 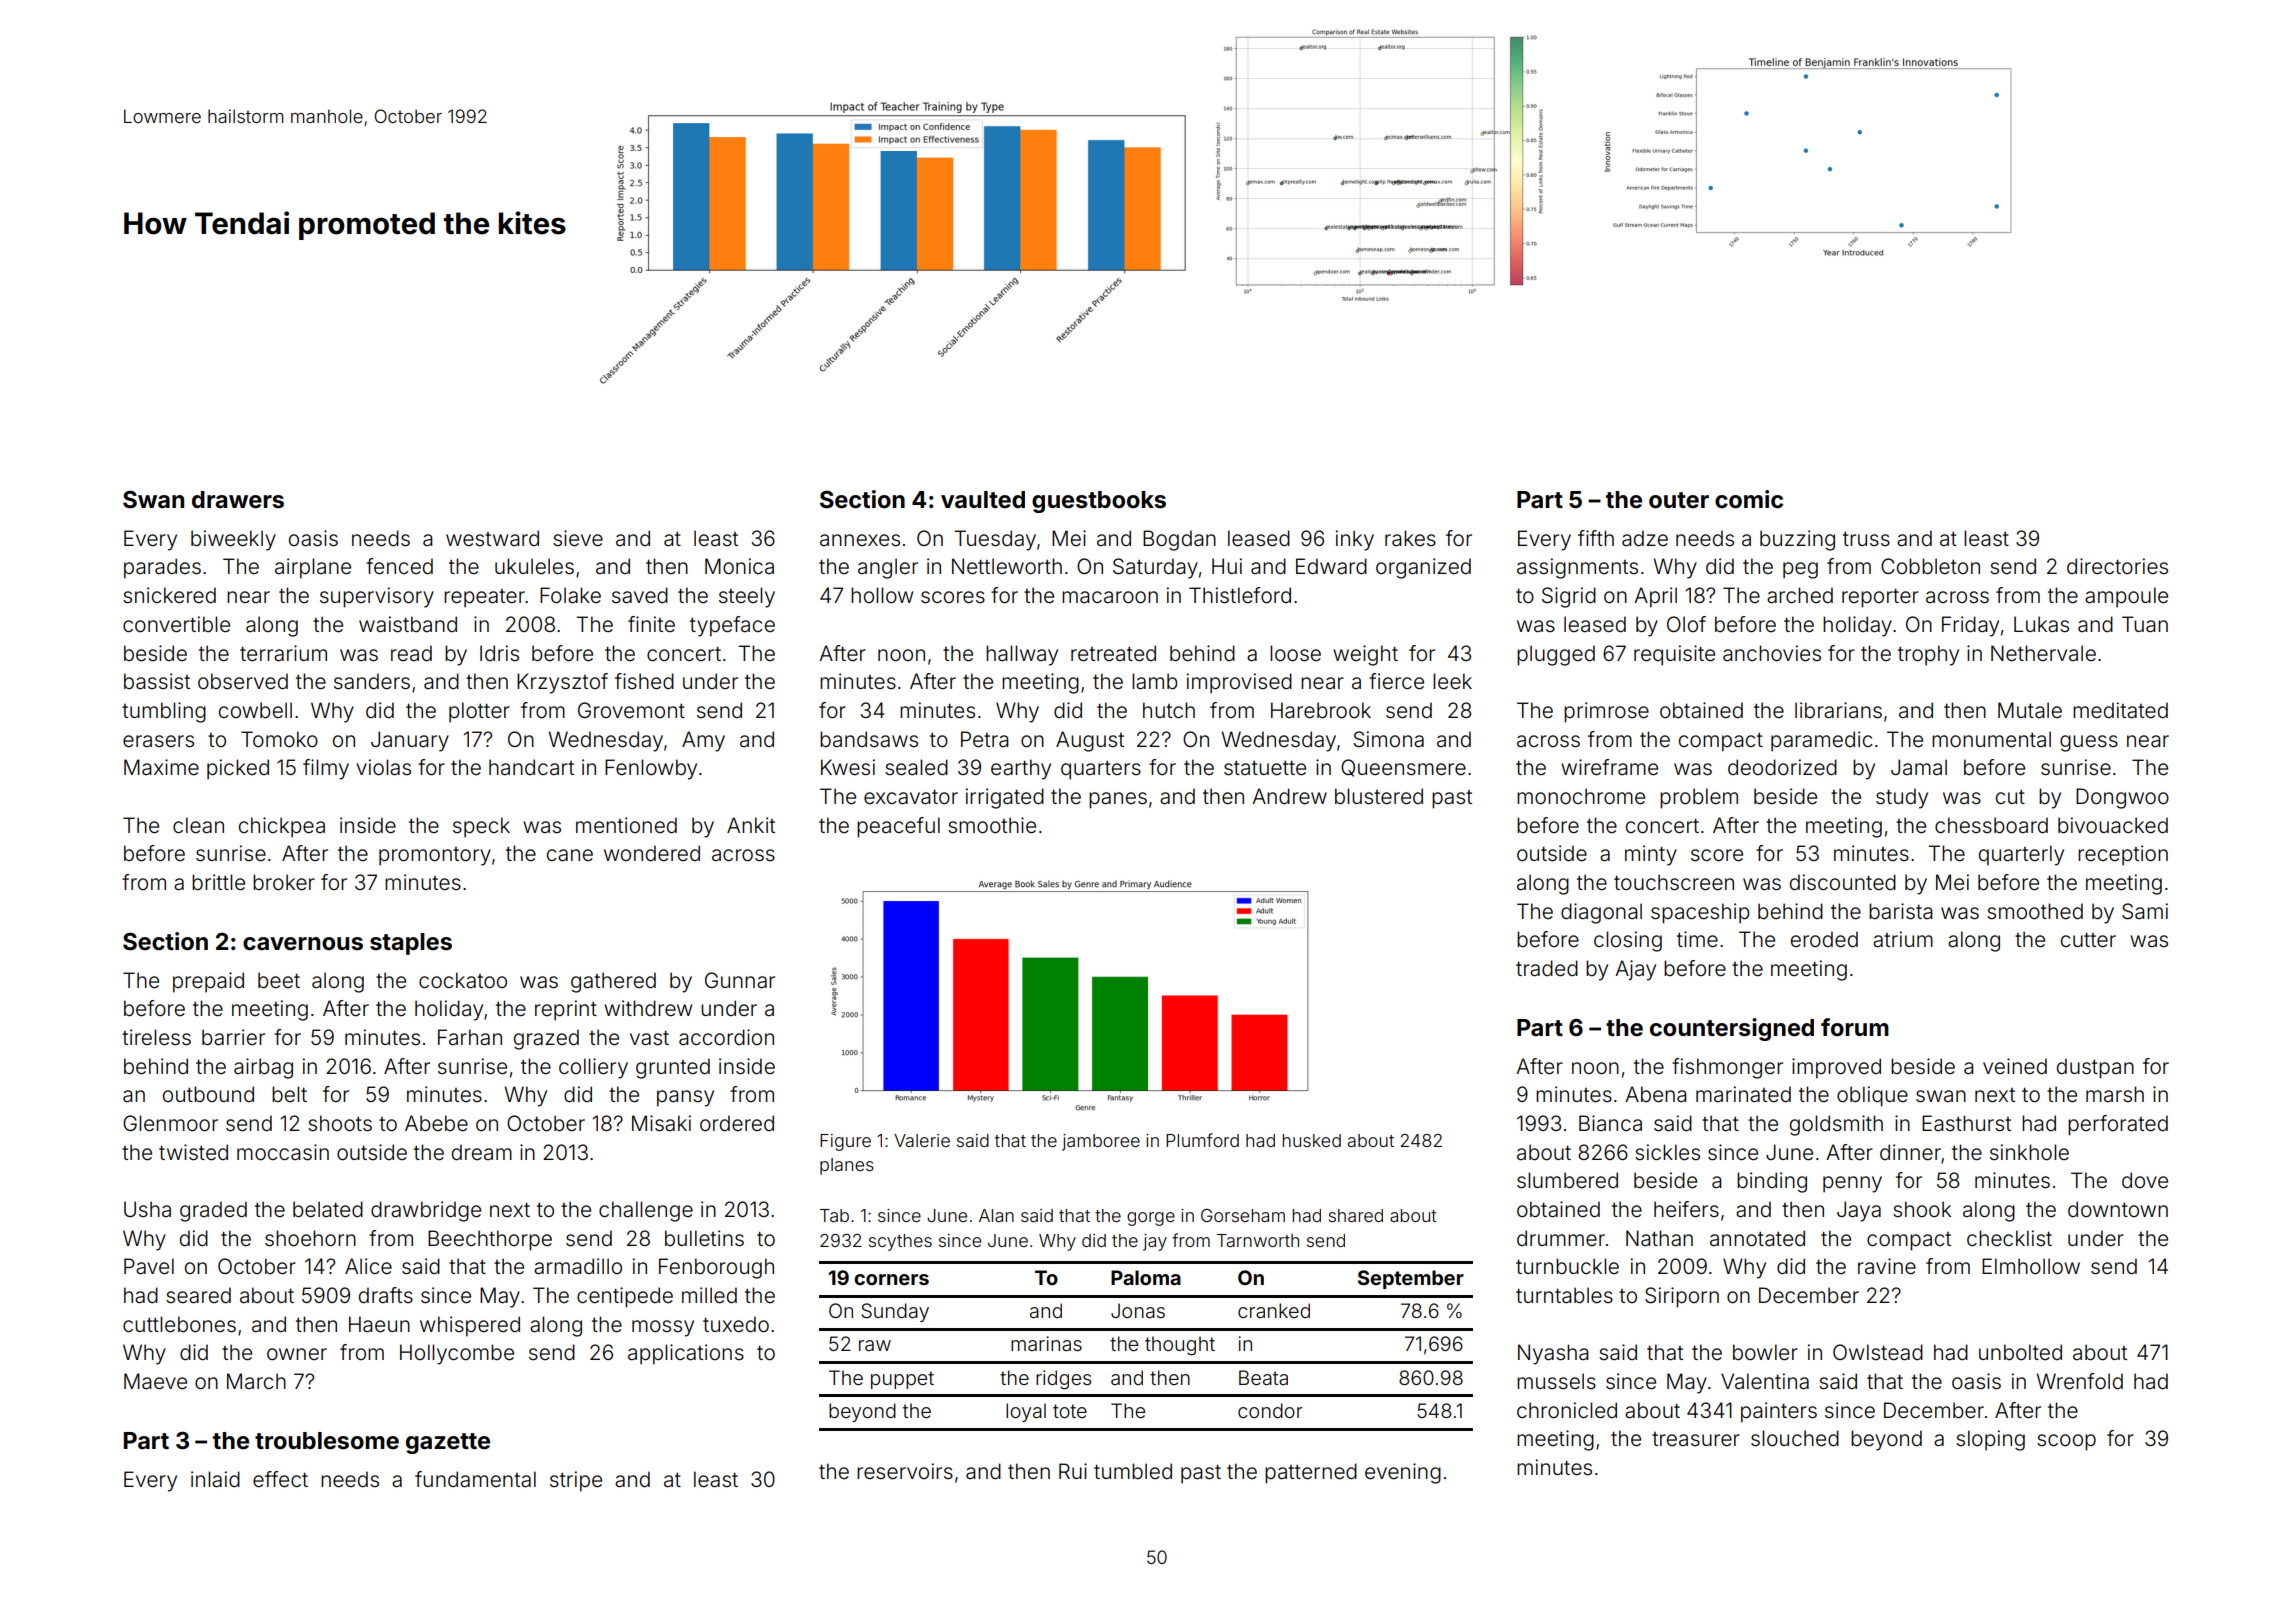 I want to click on irrigated, so click(x=1005, y=798).
